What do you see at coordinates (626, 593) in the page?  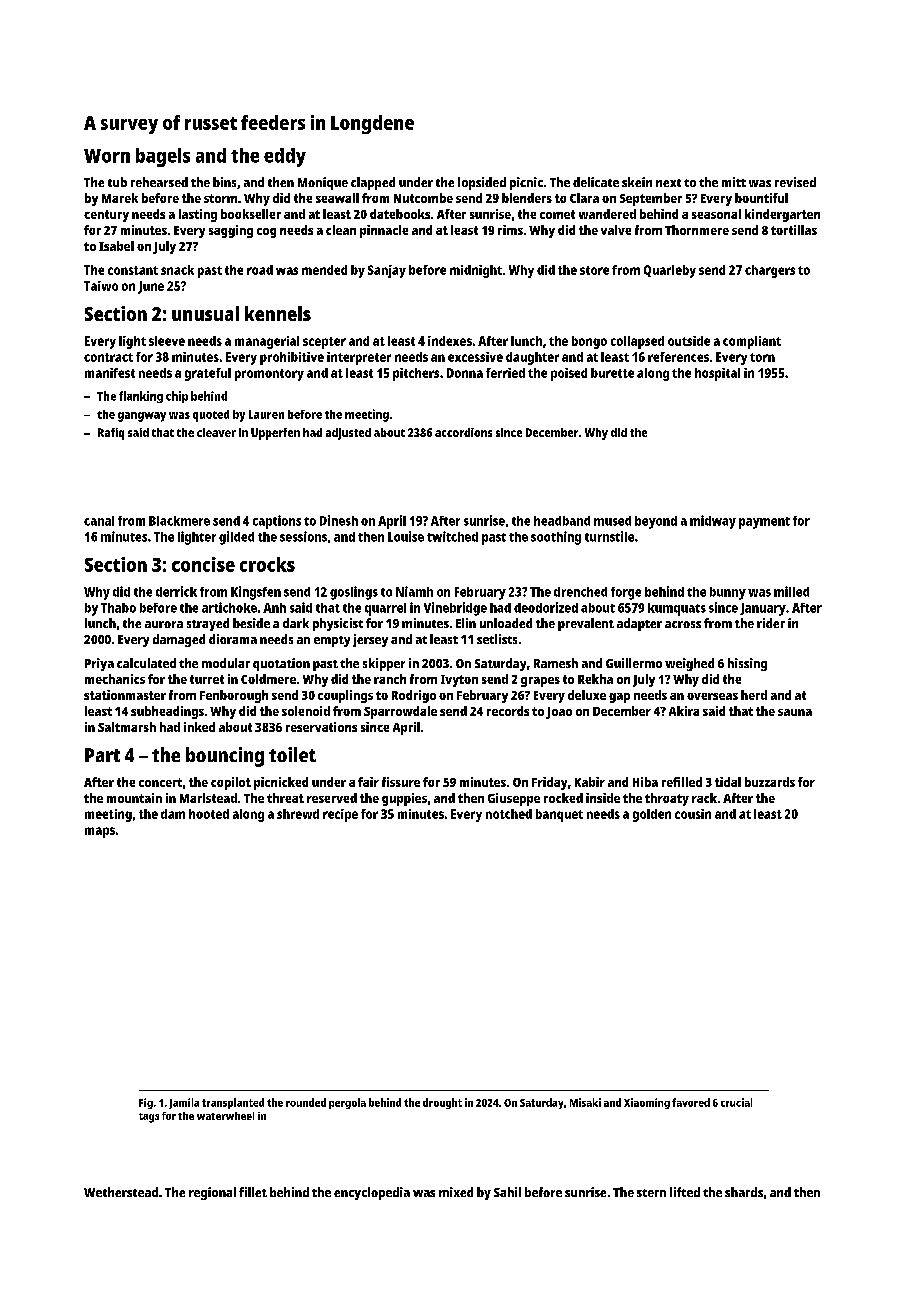 I see `forge` at bounding box center [626, 593].
